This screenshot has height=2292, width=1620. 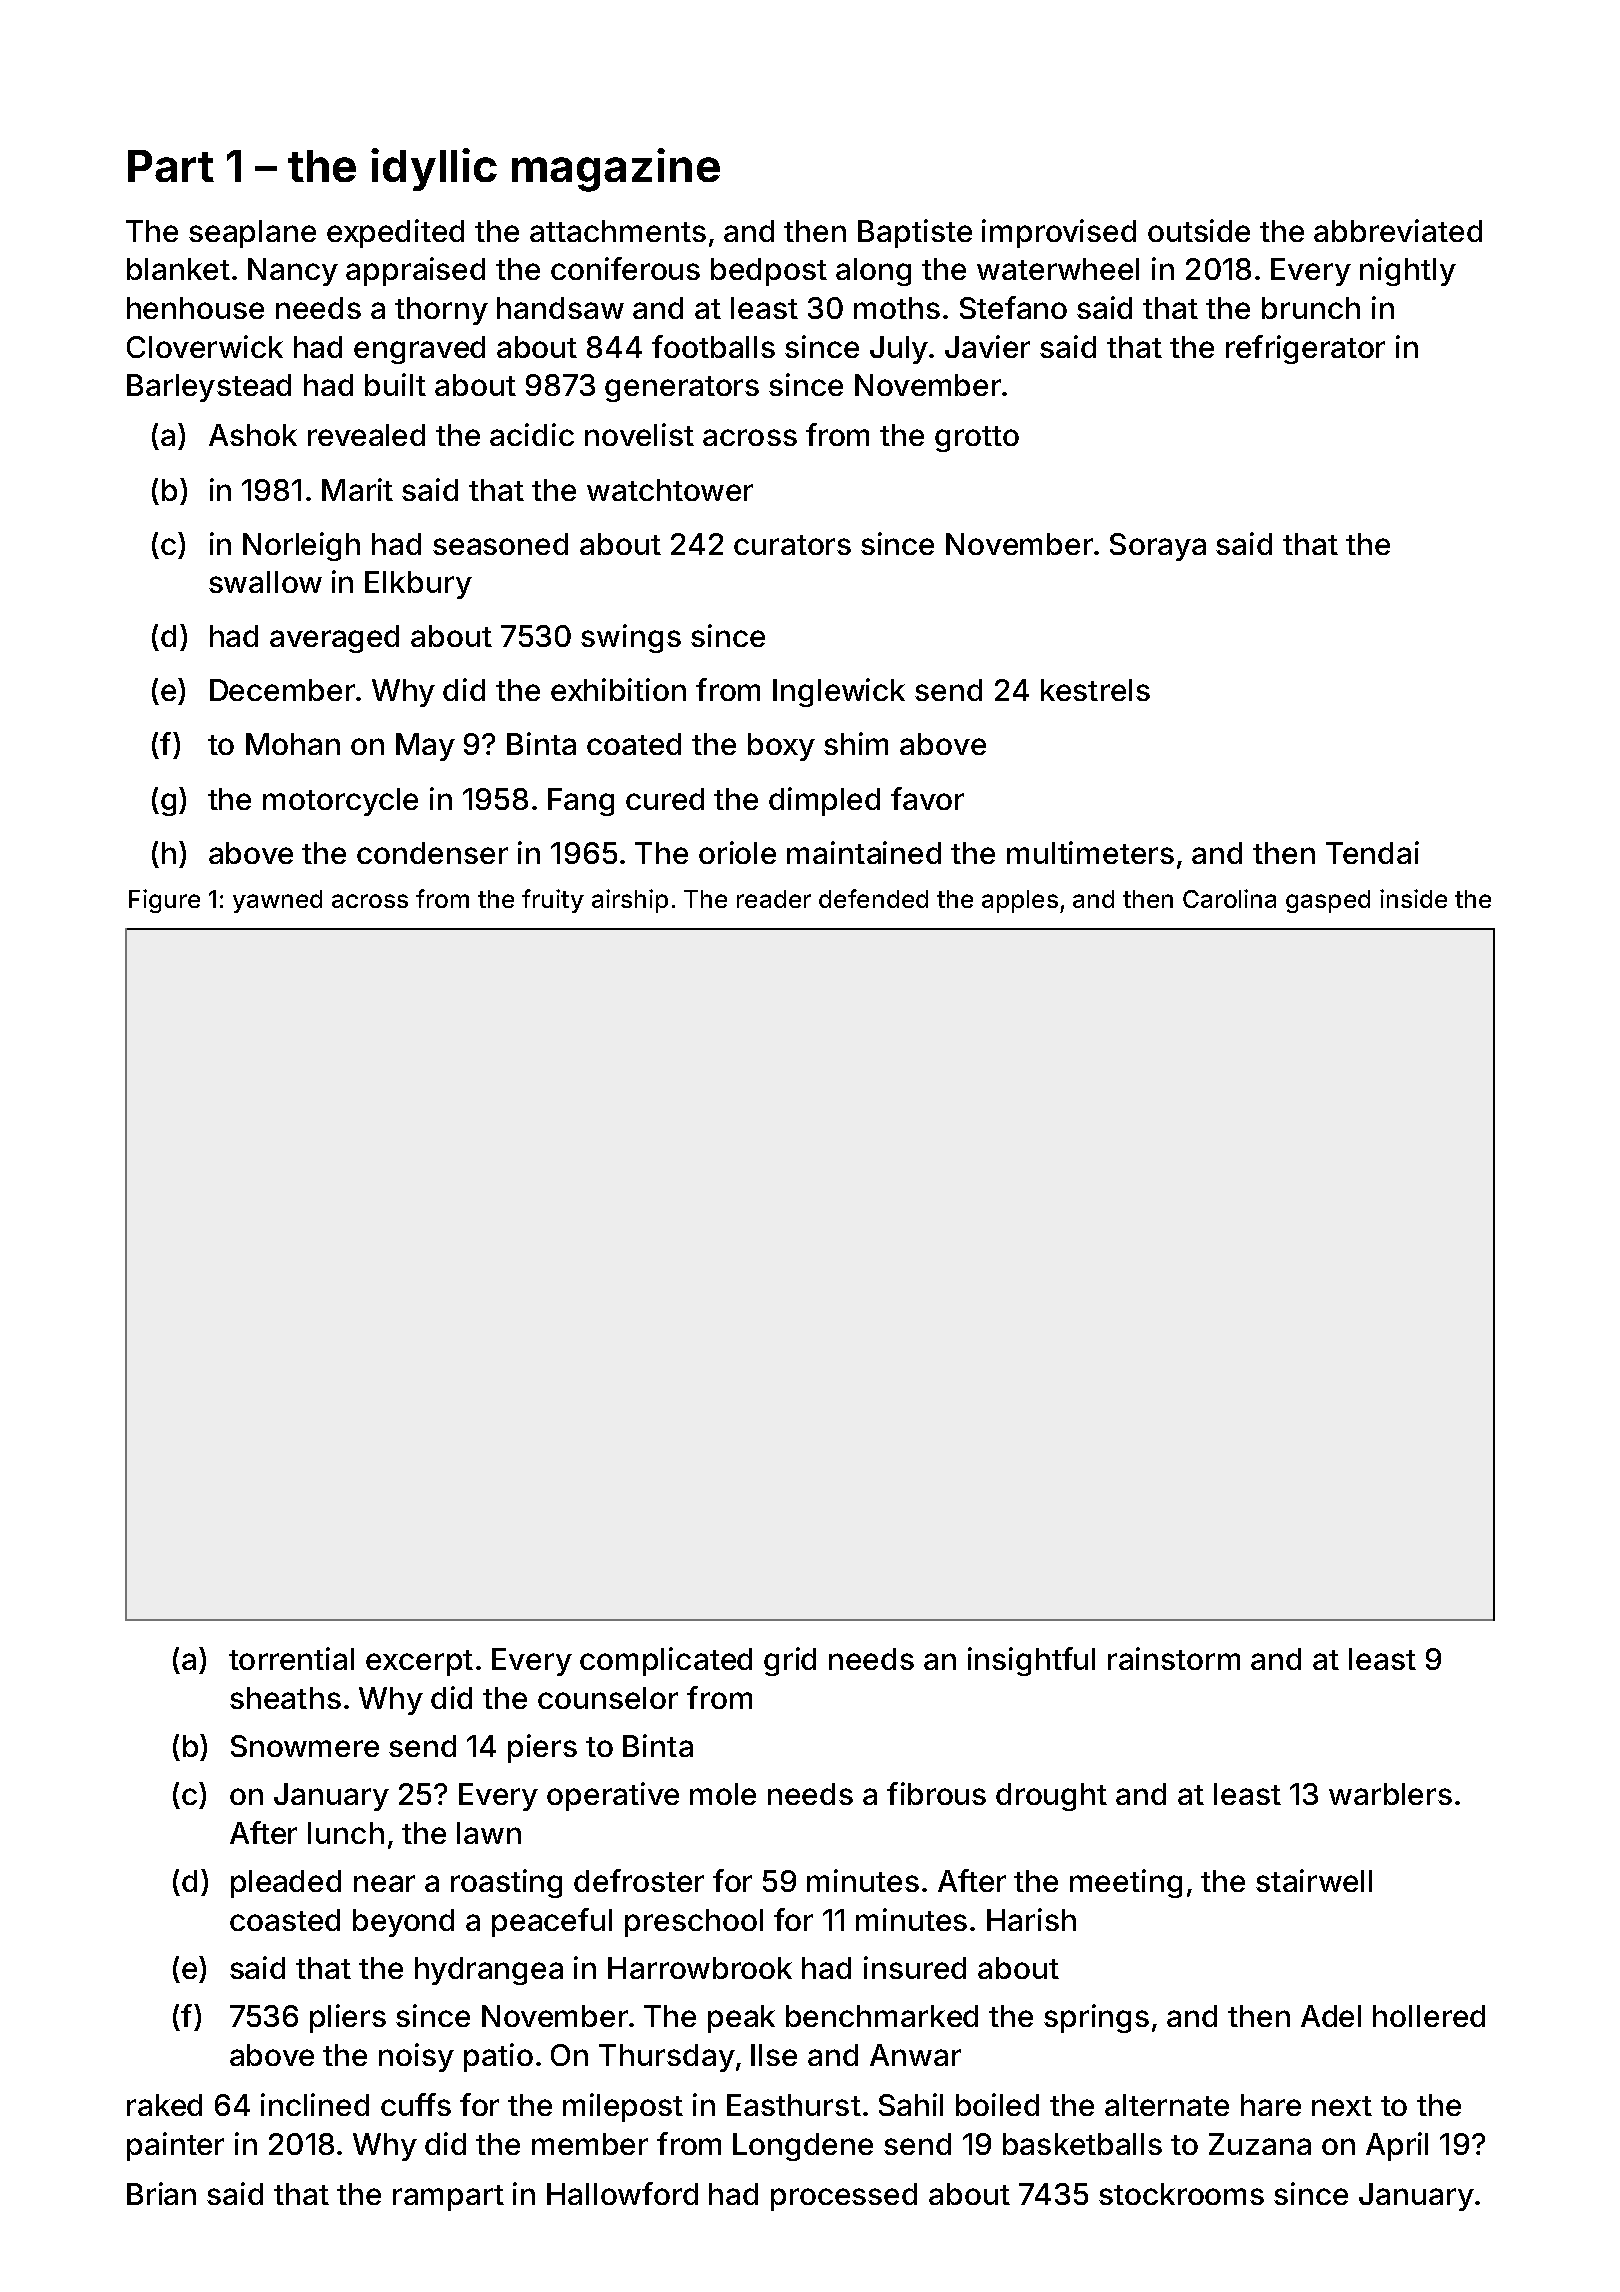 I want to click on Brian, so click(x=161, y=2193).
